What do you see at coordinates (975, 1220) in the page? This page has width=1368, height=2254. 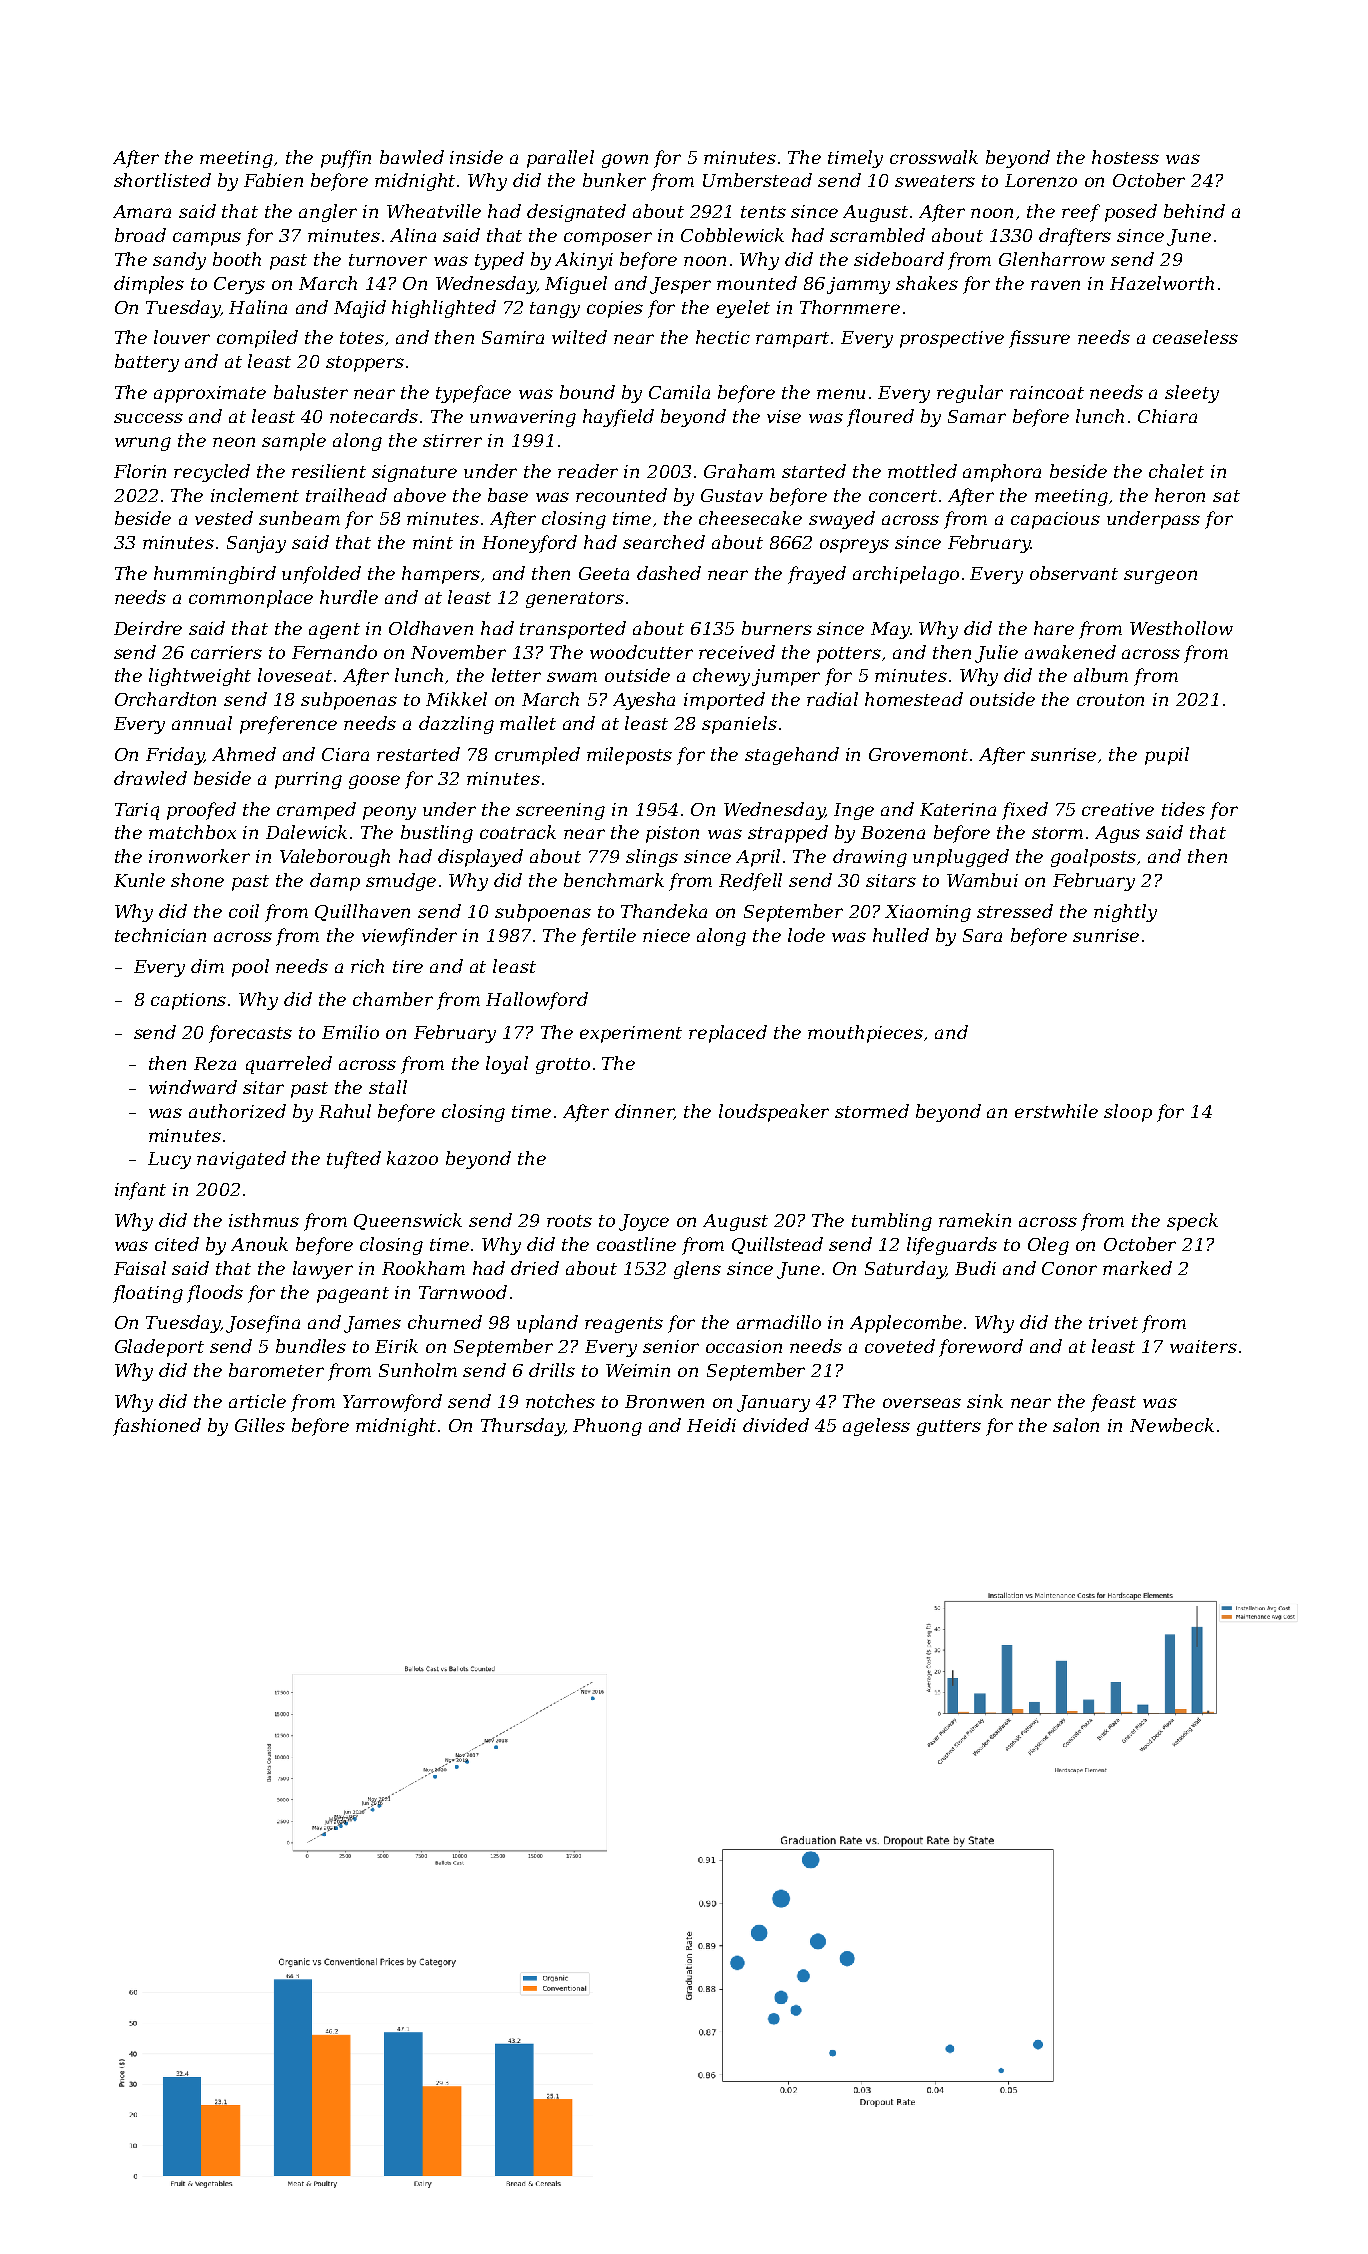 I see `ramekin` at bounding box center [975, 1220].
